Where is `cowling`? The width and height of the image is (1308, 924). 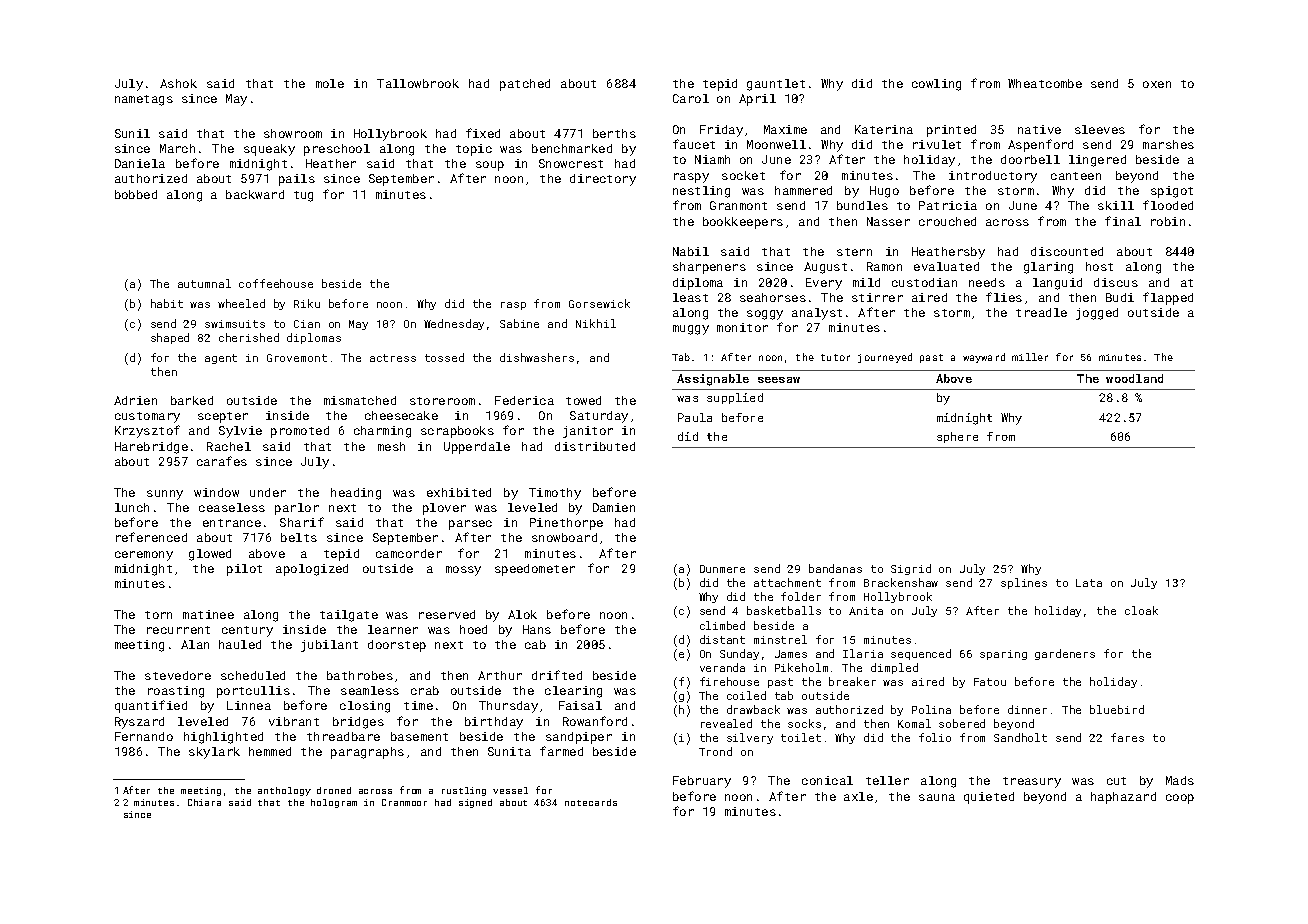 cowling is located at coordinates (936, 85).
